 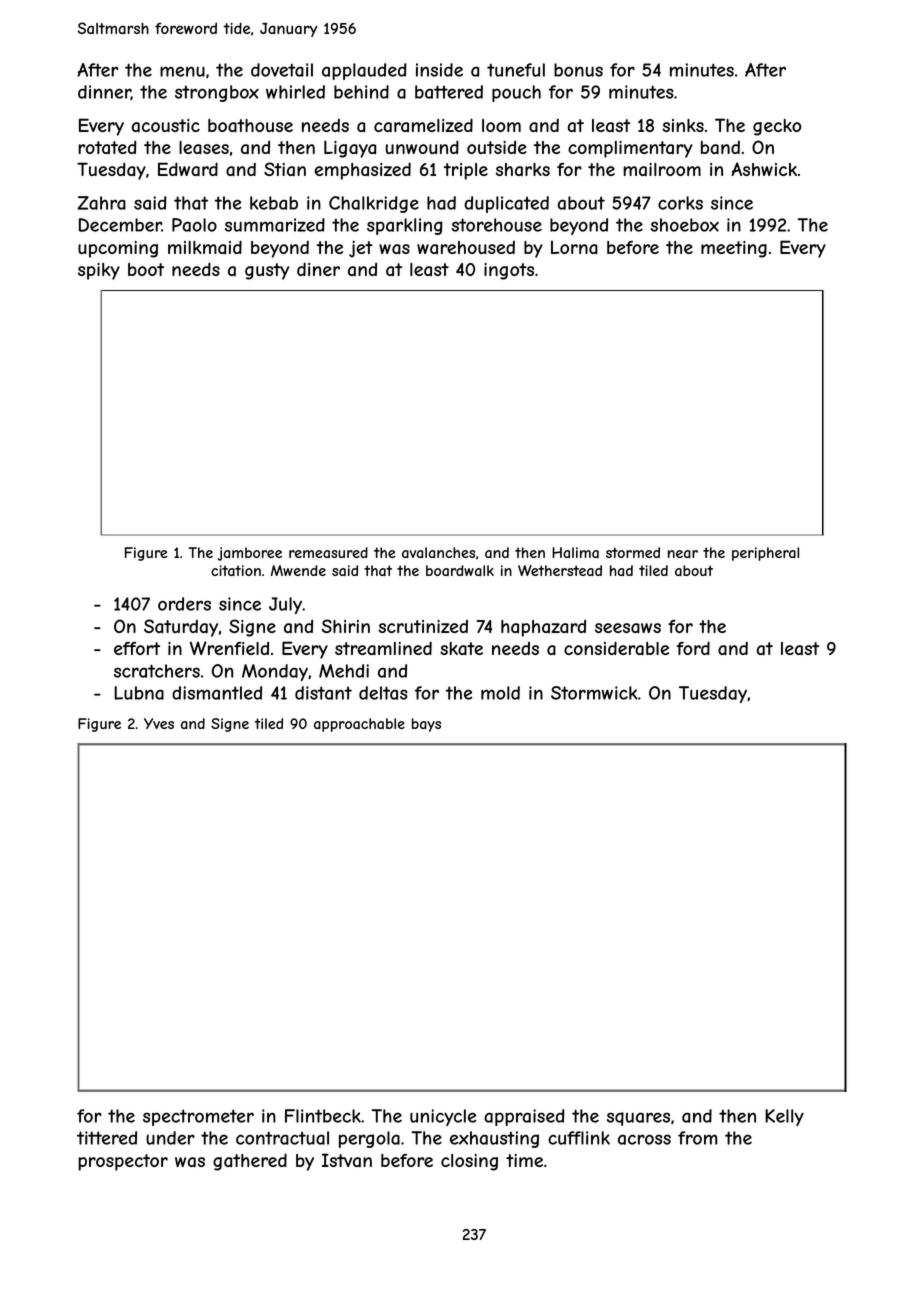 I want to click on stormed, so click(x=633, y=552).
